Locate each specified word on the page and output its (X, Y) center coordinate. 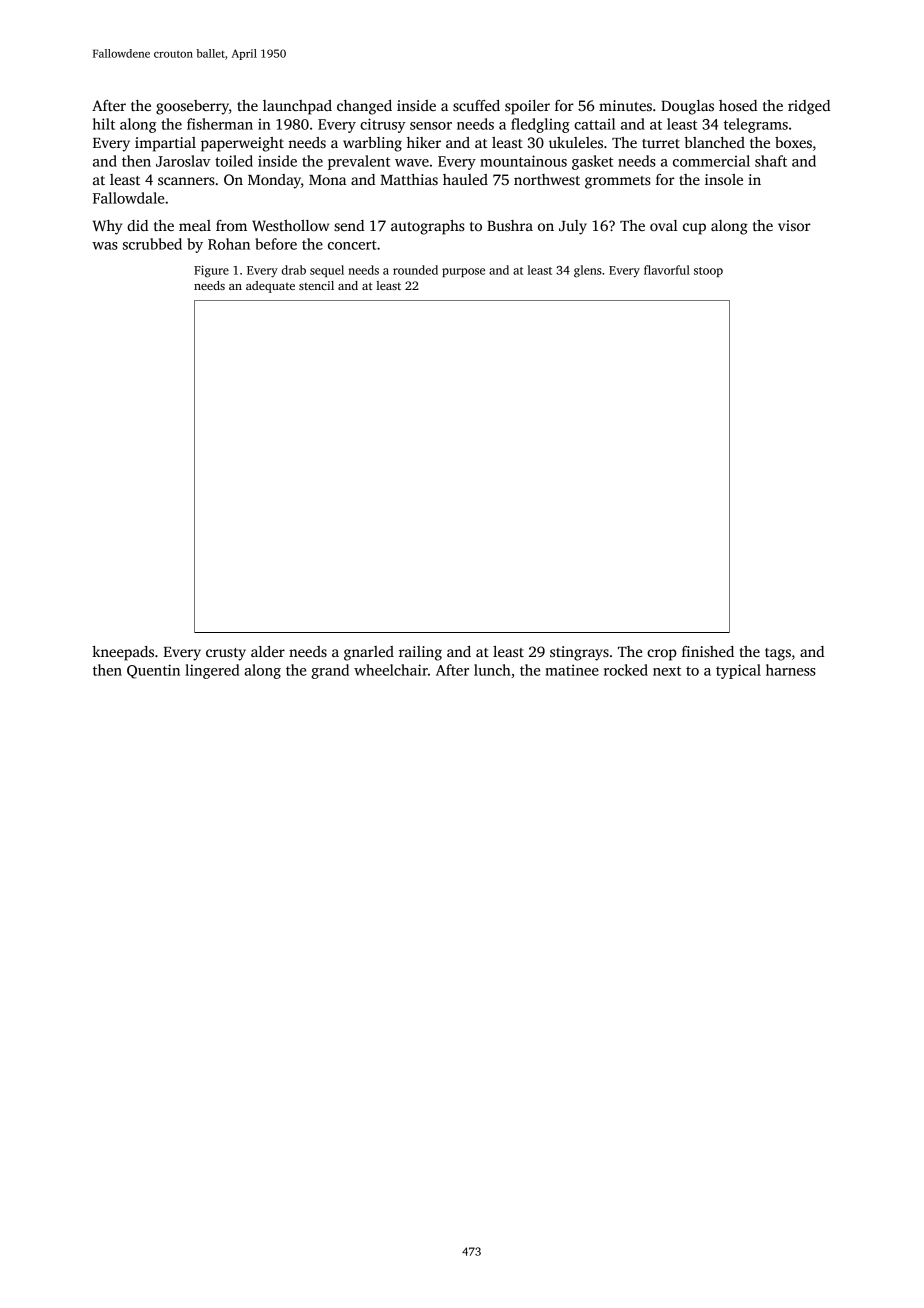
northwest (547, 179)
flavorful (667, 270)
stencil (316, 285)
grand (330, 671)
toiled (234, 161)
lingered (212, 671)
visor (794, 225)
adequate (270, 287)
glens (588, 271)
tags (778, 654)
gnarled (369, 653)
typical (738, 671)
